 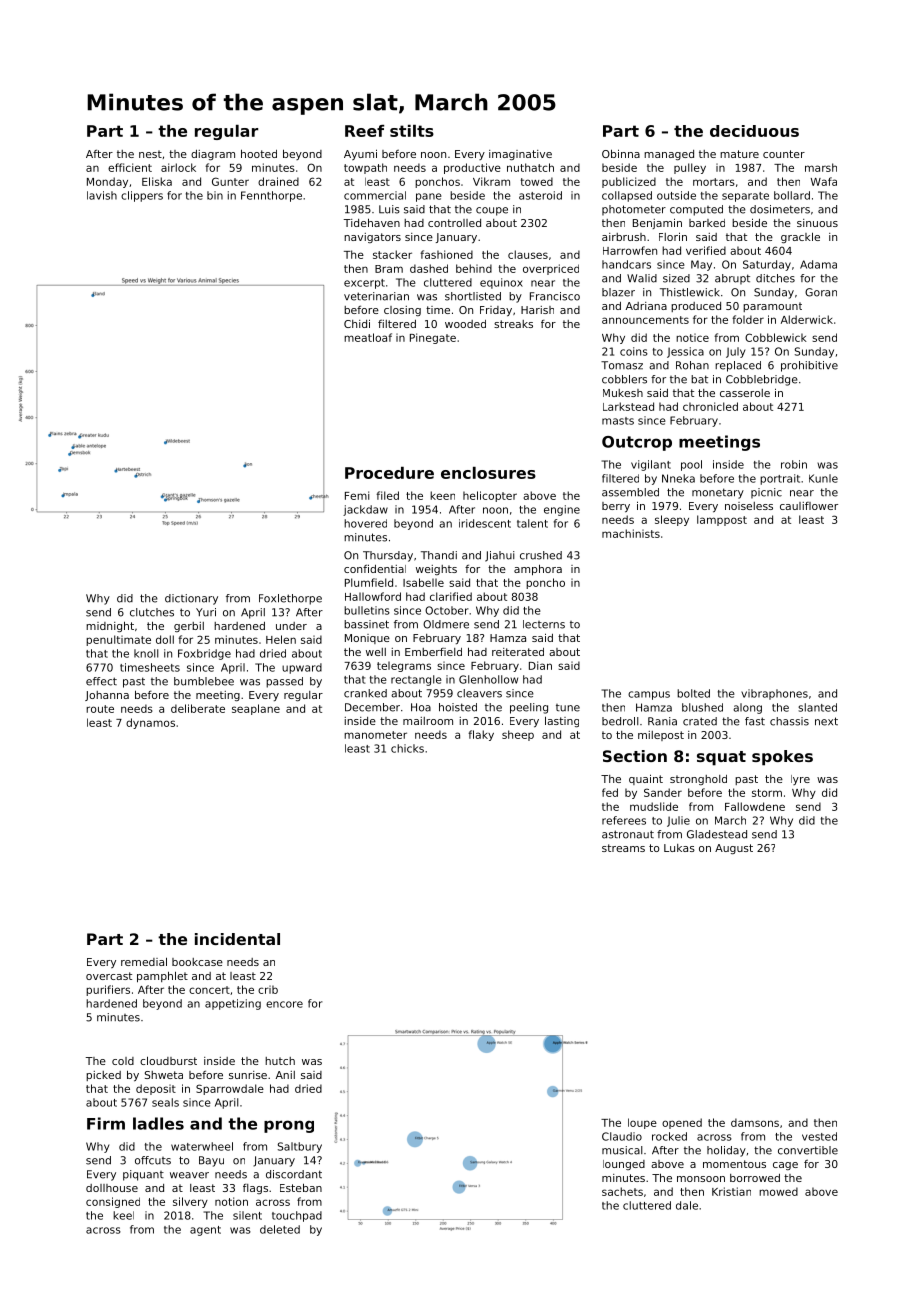 What do you see at coordinates (722, 520) in the screenshot?
I see `lamppost` at bounding box center [722, 520].
